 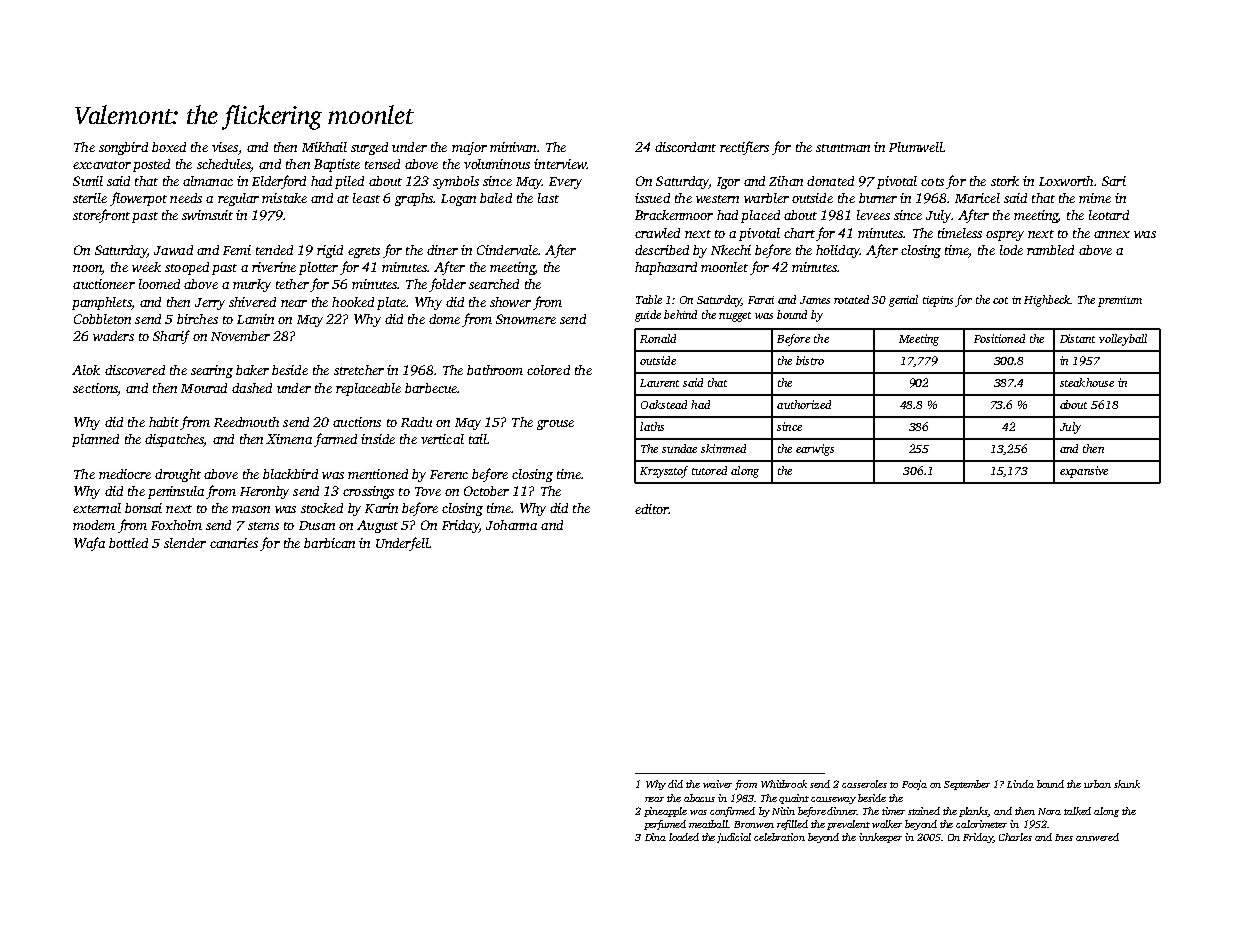 I want to click on expansive, so click(x=1084, y=472).
